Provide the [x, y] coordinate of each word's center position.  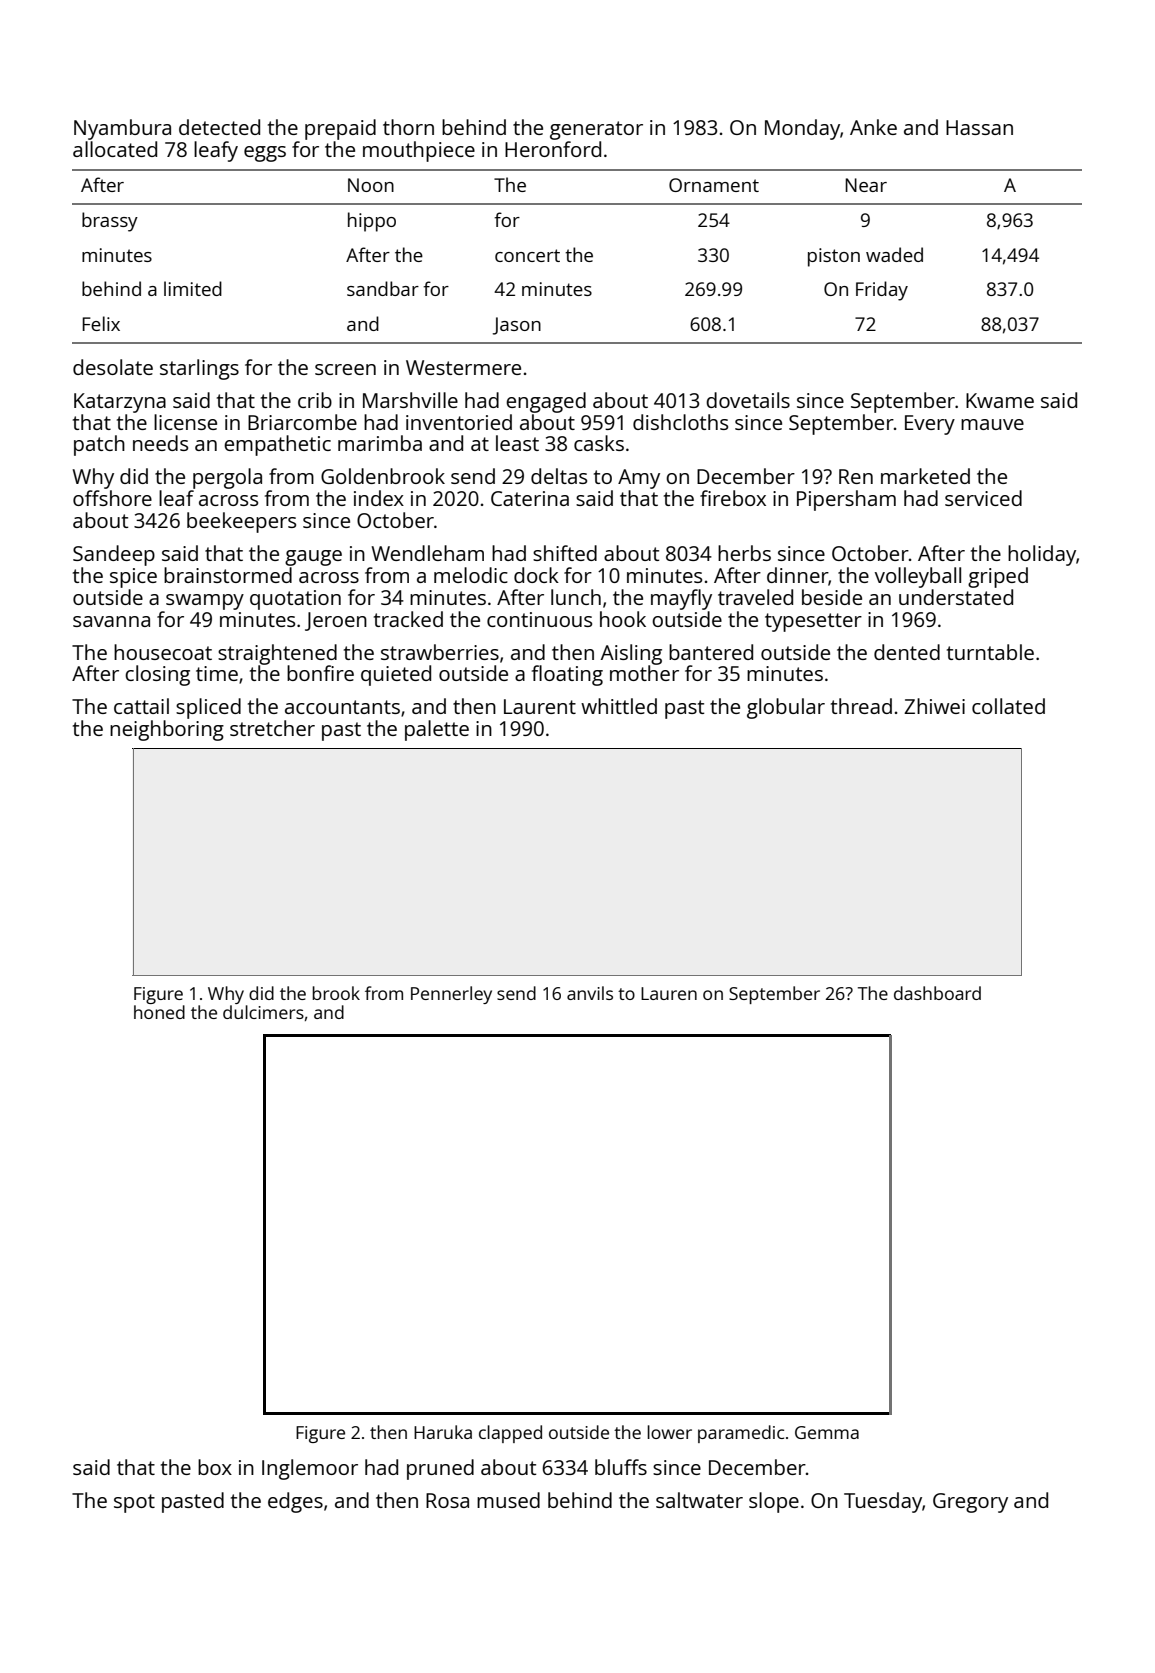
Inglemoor [310, 1469]
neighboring [167, 730]
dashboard [937, 993]
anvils [590, 993]
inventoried [459, 422]
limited [193, 288]
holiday [1042, 555]
